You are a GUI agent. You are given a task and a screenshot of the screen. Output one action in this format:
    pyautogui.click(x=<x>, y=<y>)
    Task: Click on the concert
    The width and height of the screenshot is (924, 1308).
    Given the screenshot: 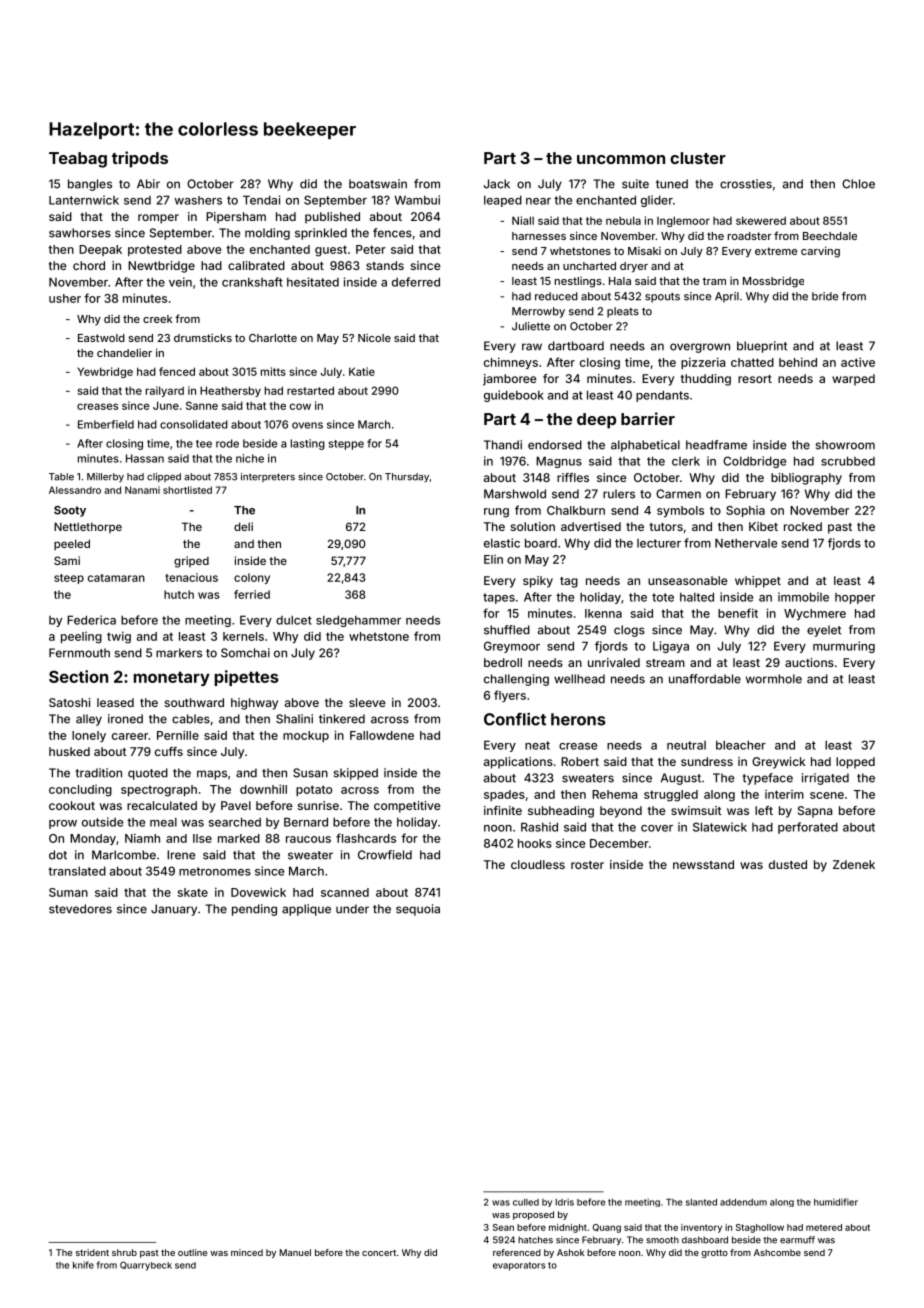 What is the action you would take?
    pyautogui.click(x=379, y=1253)
